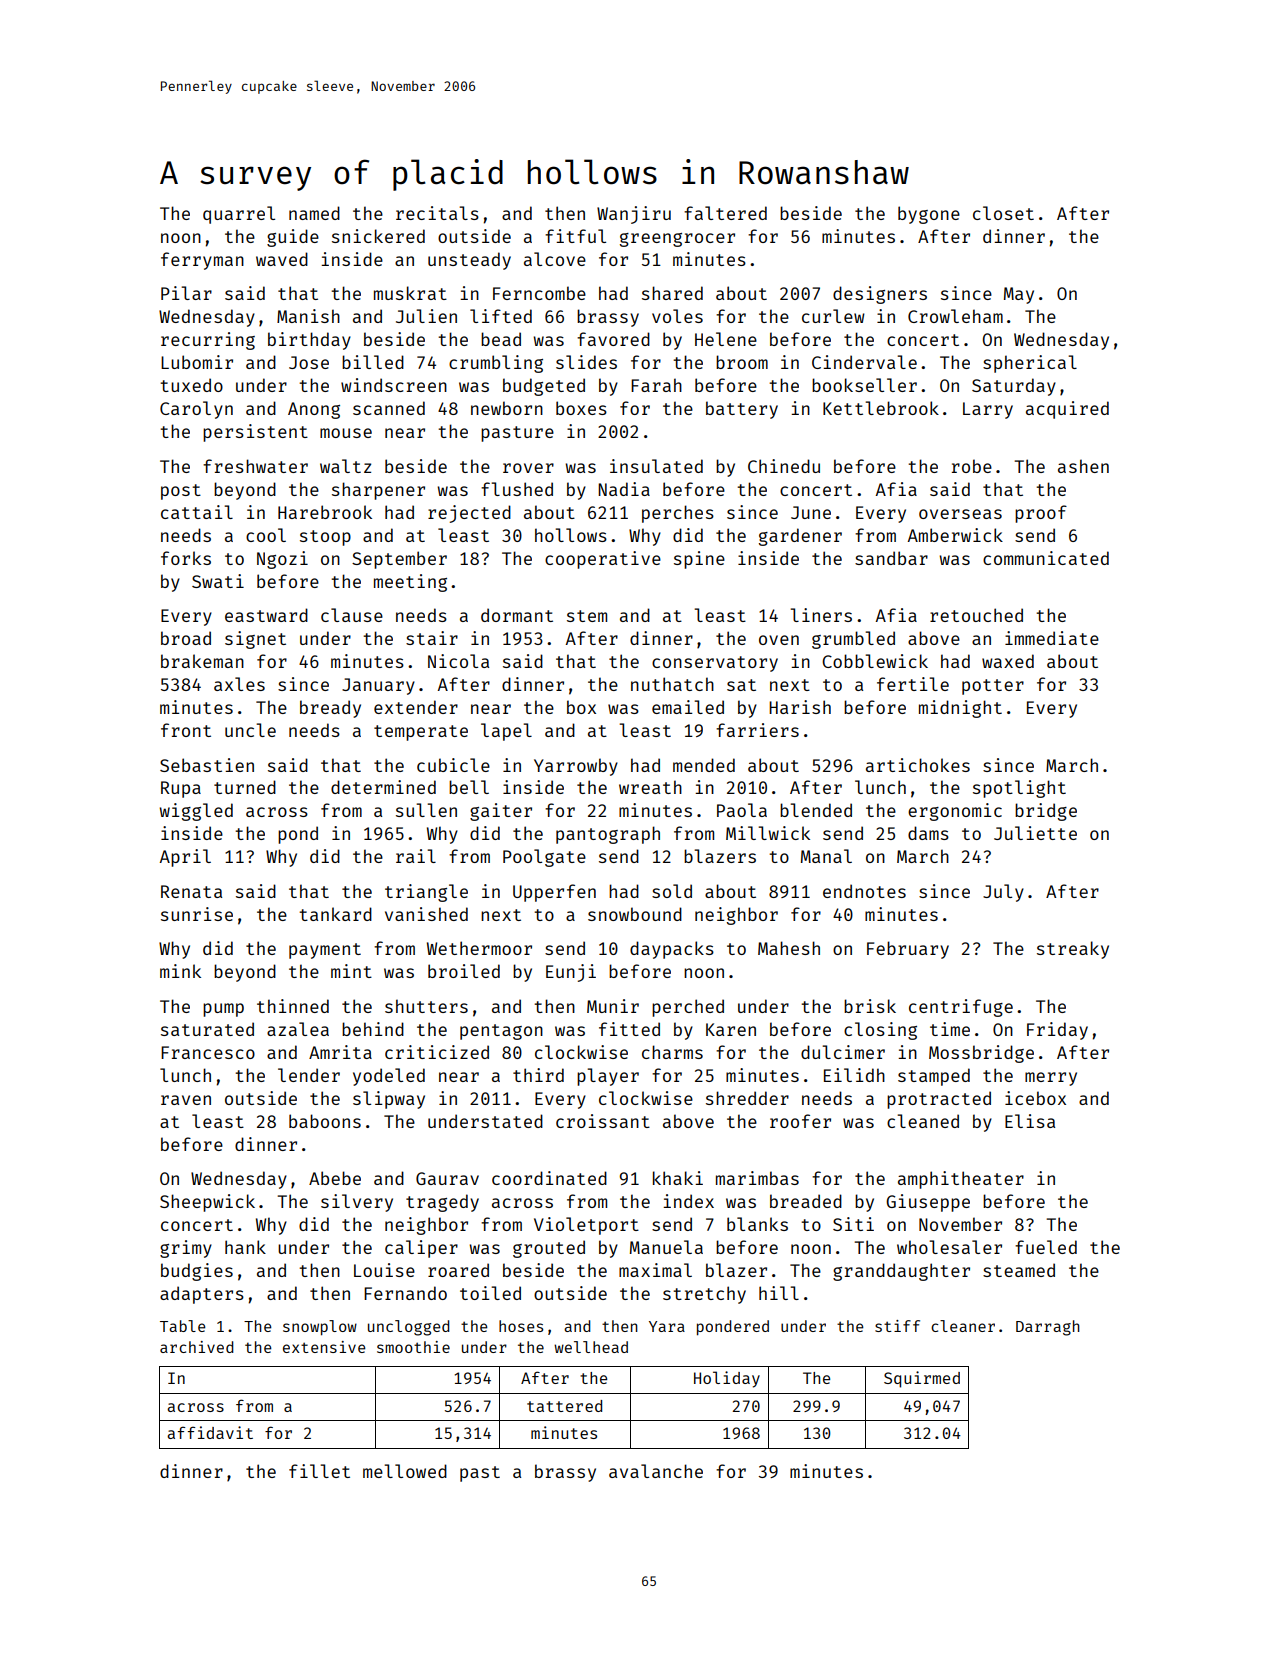 The height and width of the screenshot is (1660, 1282). I want to click on named, so click(314, 213).
